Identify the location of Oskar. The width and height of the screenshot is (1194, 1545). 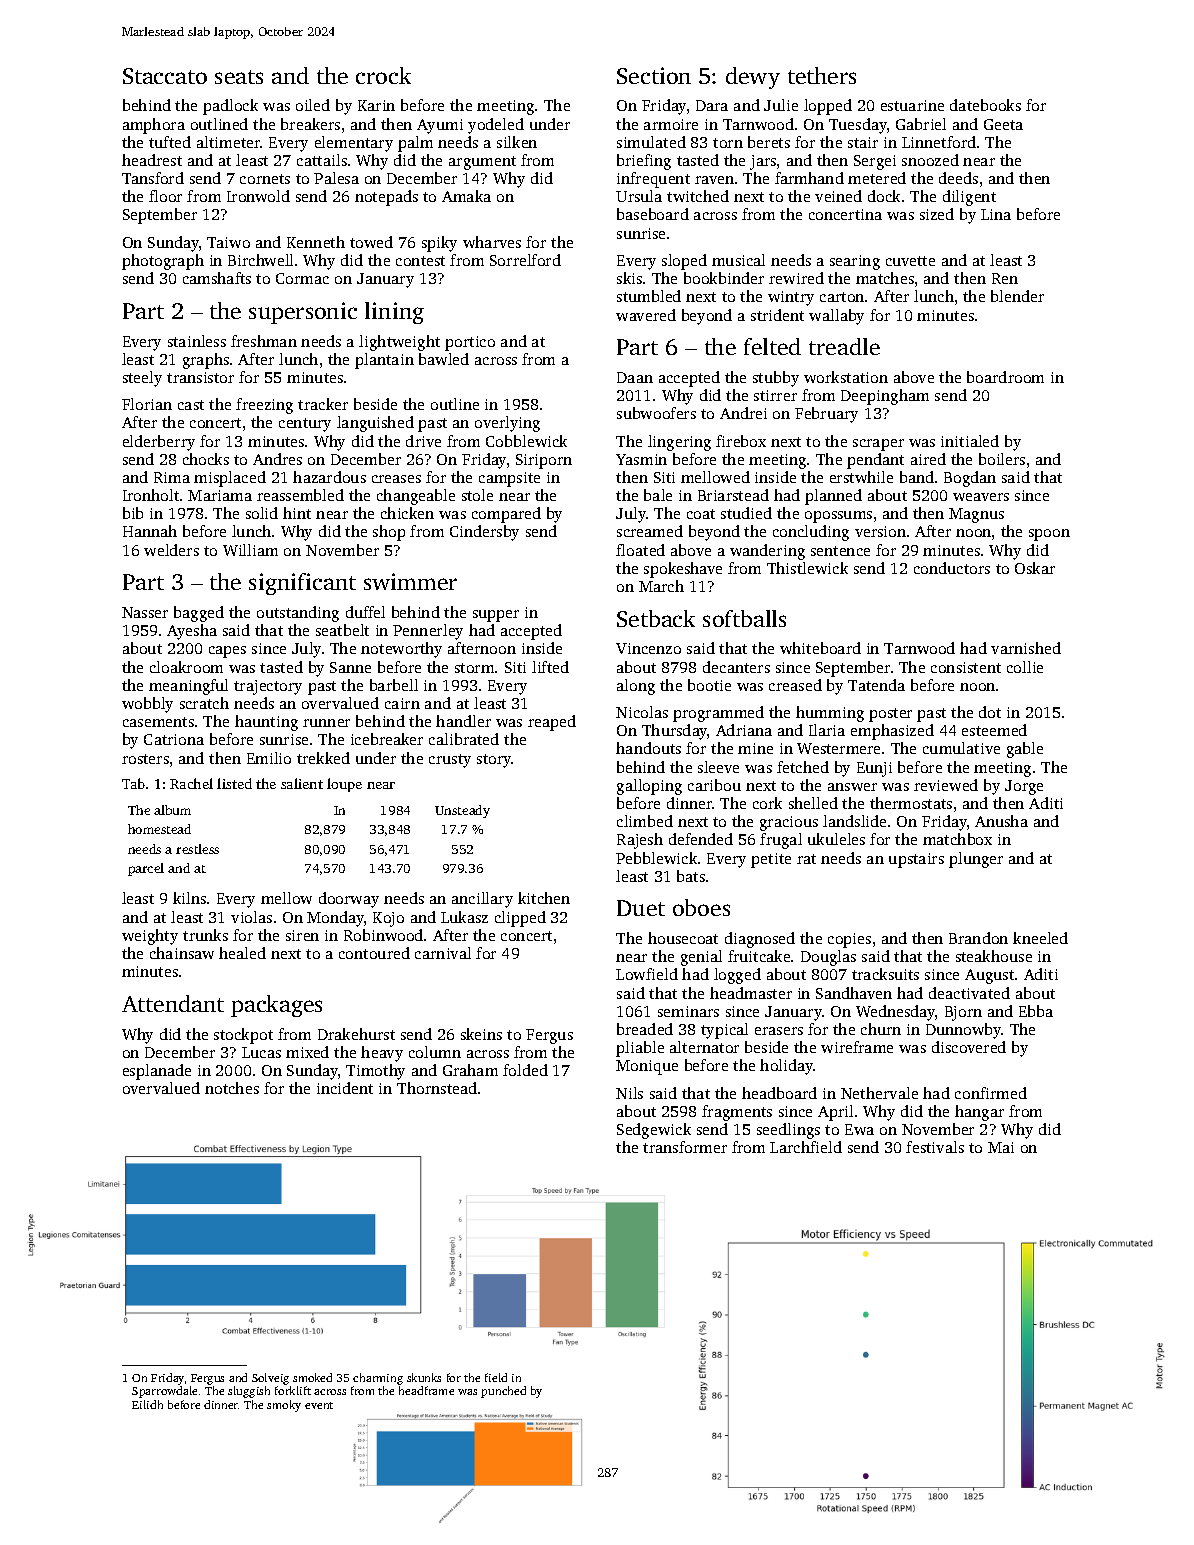
(1035, 568).
